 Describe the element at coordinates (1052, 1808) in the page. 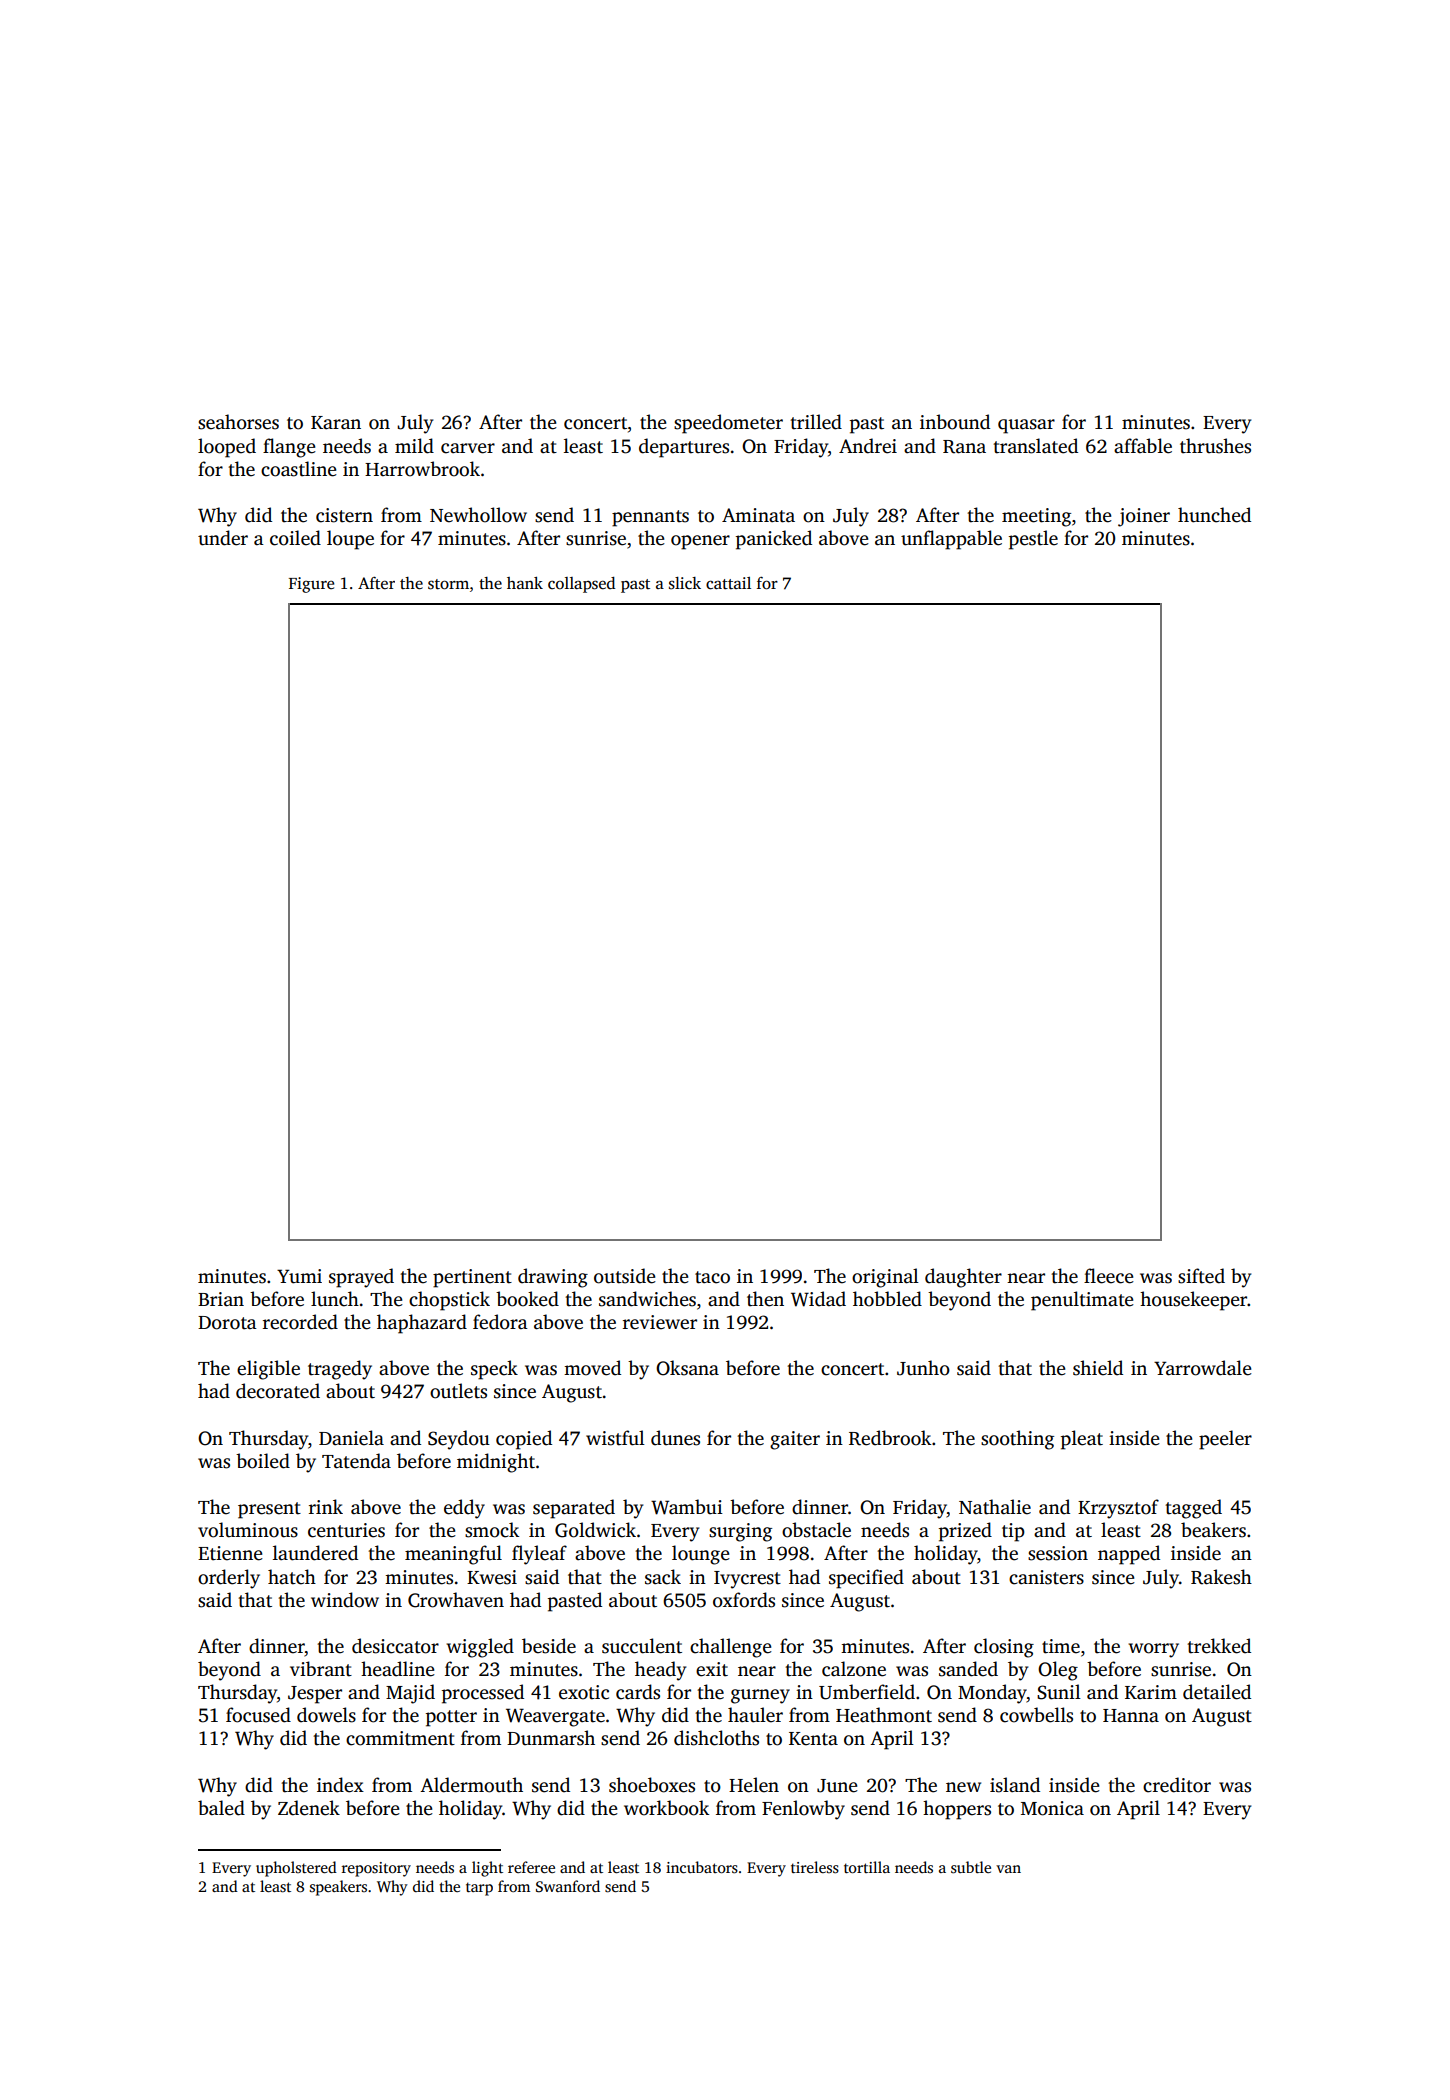

I see `Monica` at that location.
